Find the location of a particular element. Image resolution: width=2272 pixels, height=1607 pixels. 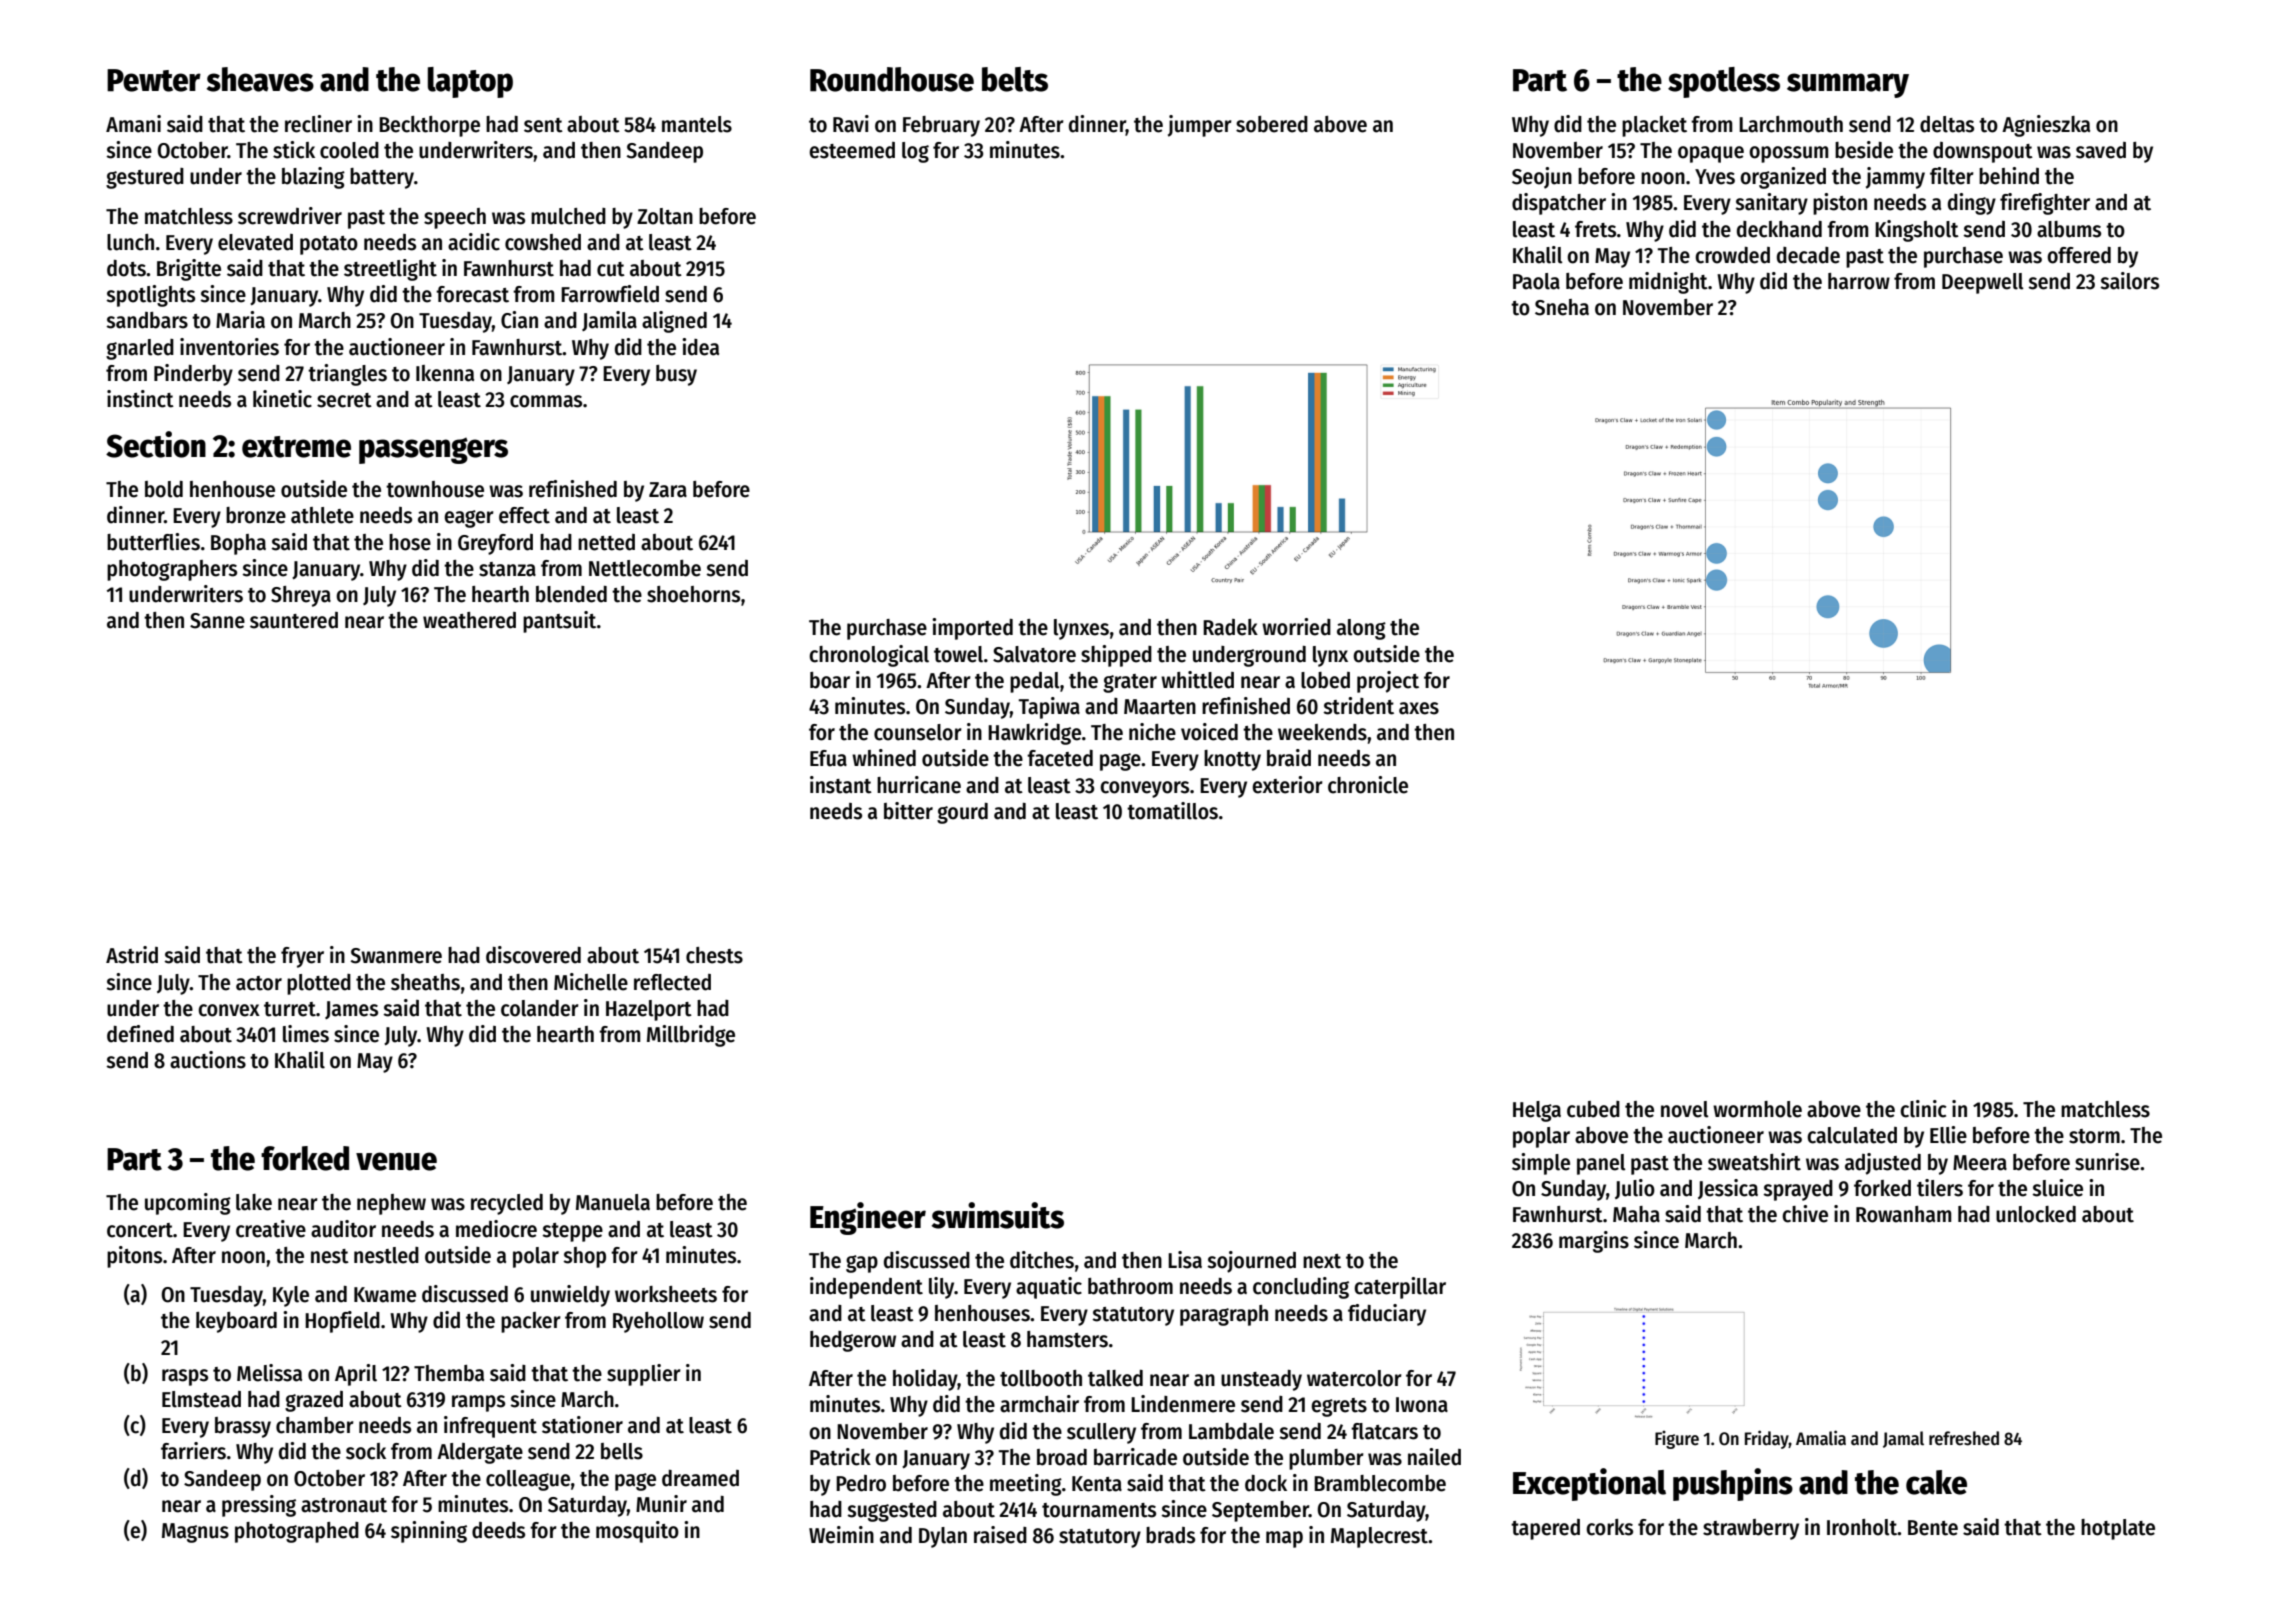

chests is located at coordinates (714, 955).
